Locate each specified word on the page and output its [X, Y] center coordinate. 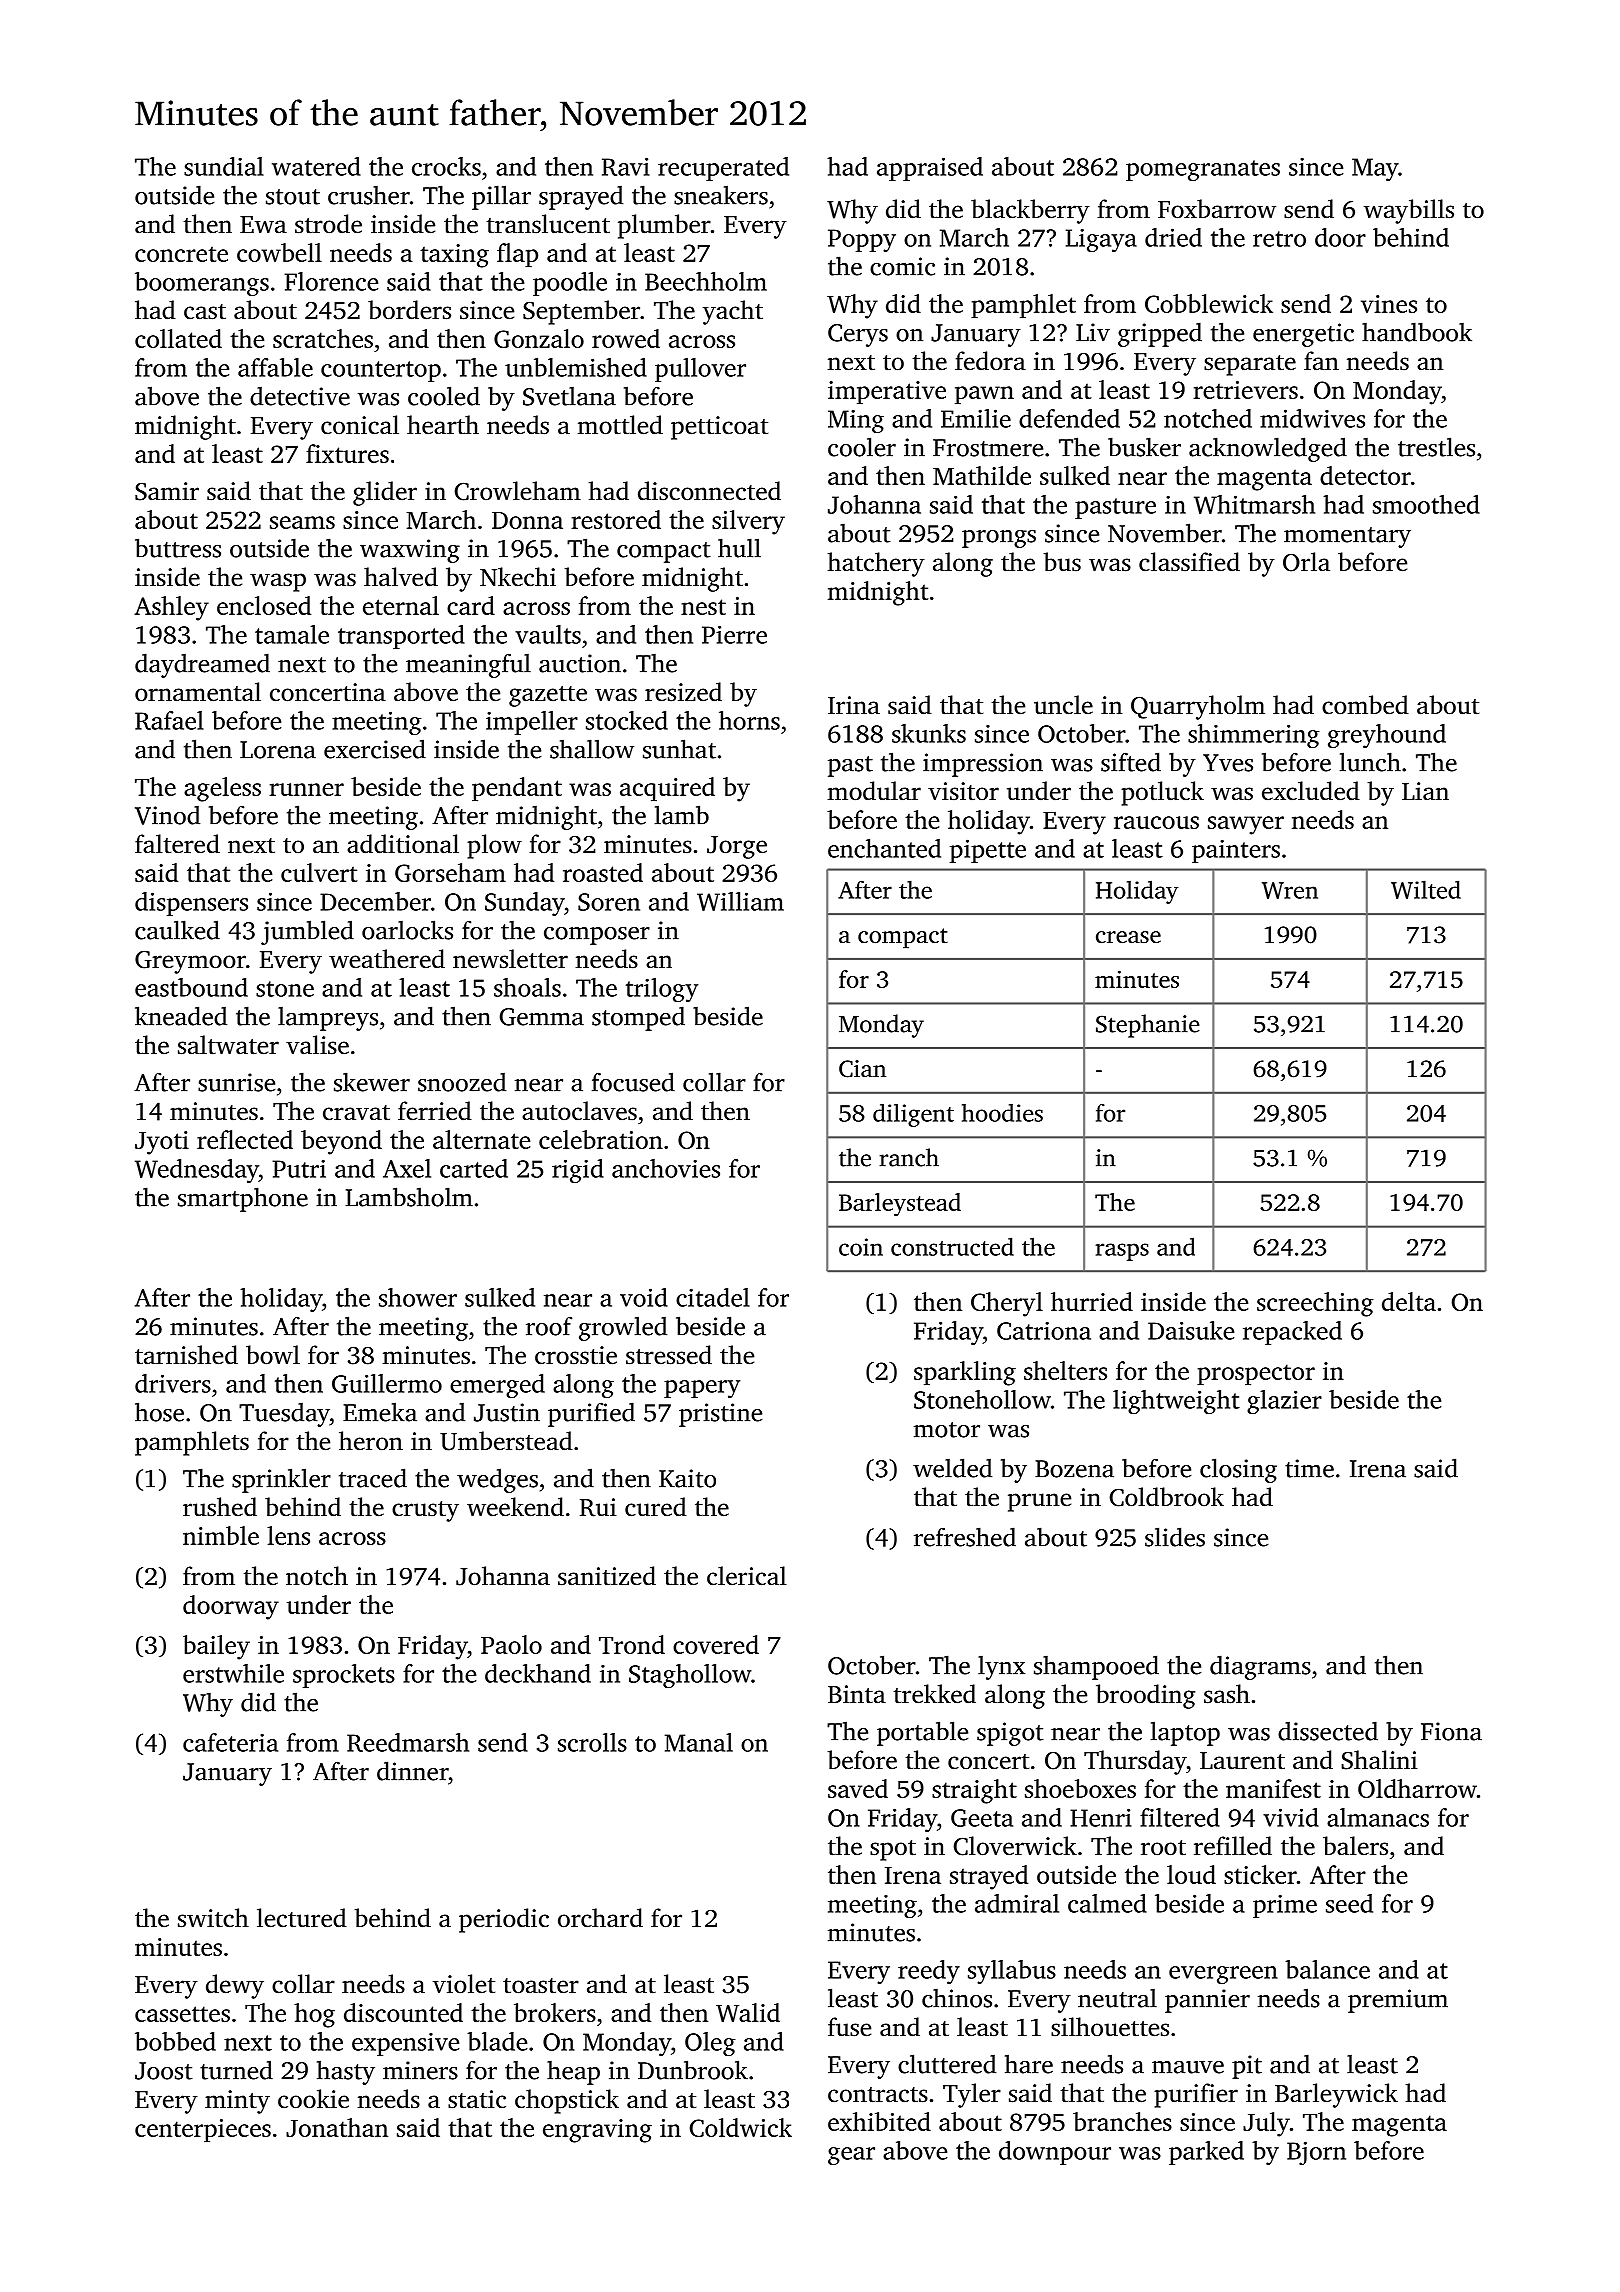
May [1375, 169]
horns [749, 720]
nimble [221, 1535]
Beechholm [706, 281]
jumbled [307, 932]
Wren [1290, 890]
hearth [443, 425]
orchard [600, 1918]
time [1309, 1468]
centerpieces [203, 2130]
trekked [934, 1694]
